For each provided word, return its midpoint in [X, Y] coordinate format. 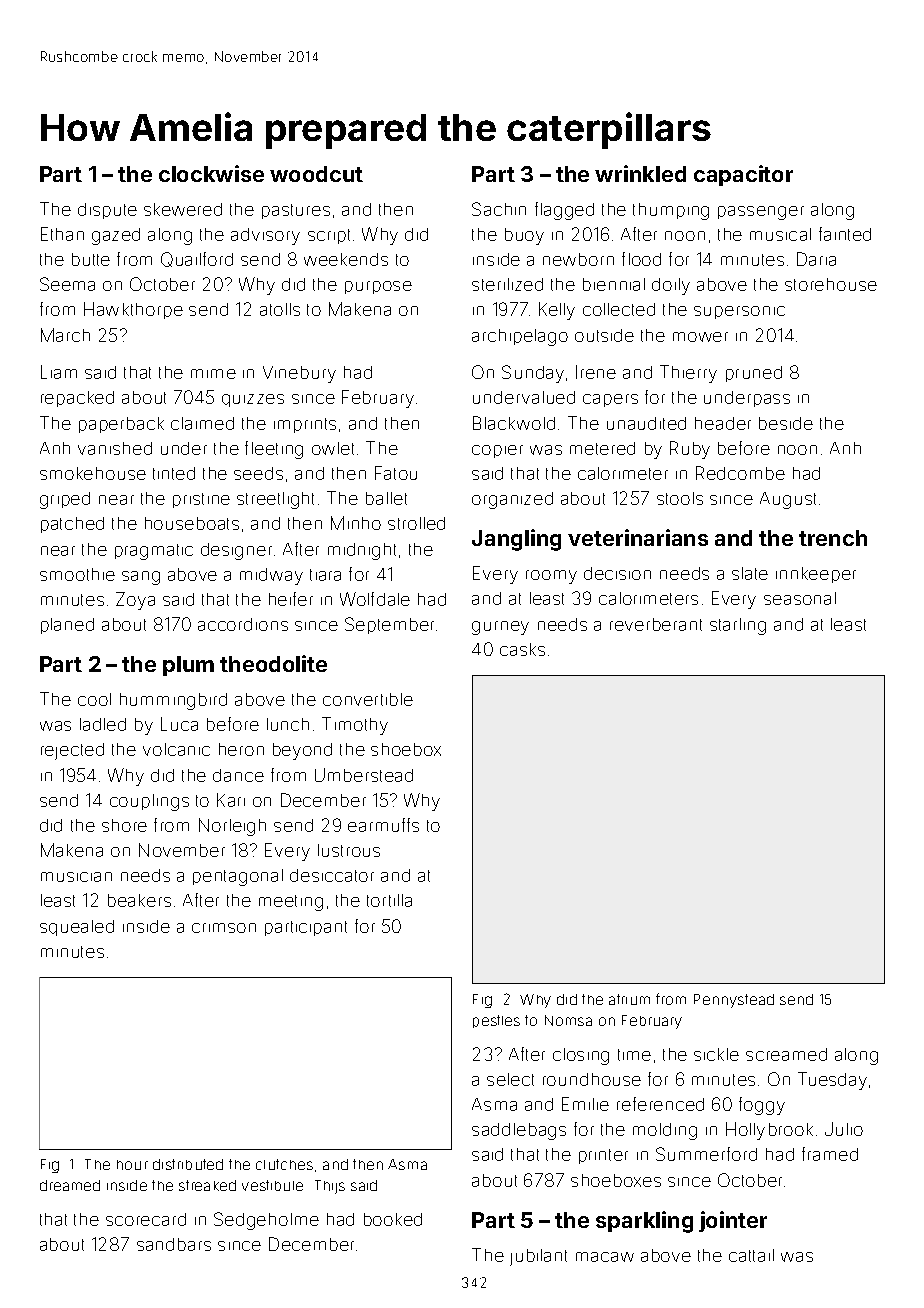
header [723, 423]
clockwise [211, 173]
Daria [816, 259]
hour [132, 1165]
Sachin [499, 209]
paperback [121, 425]
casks [522, 649]
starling [738, 626]
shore [124, 825]
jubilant [538, 1257]
